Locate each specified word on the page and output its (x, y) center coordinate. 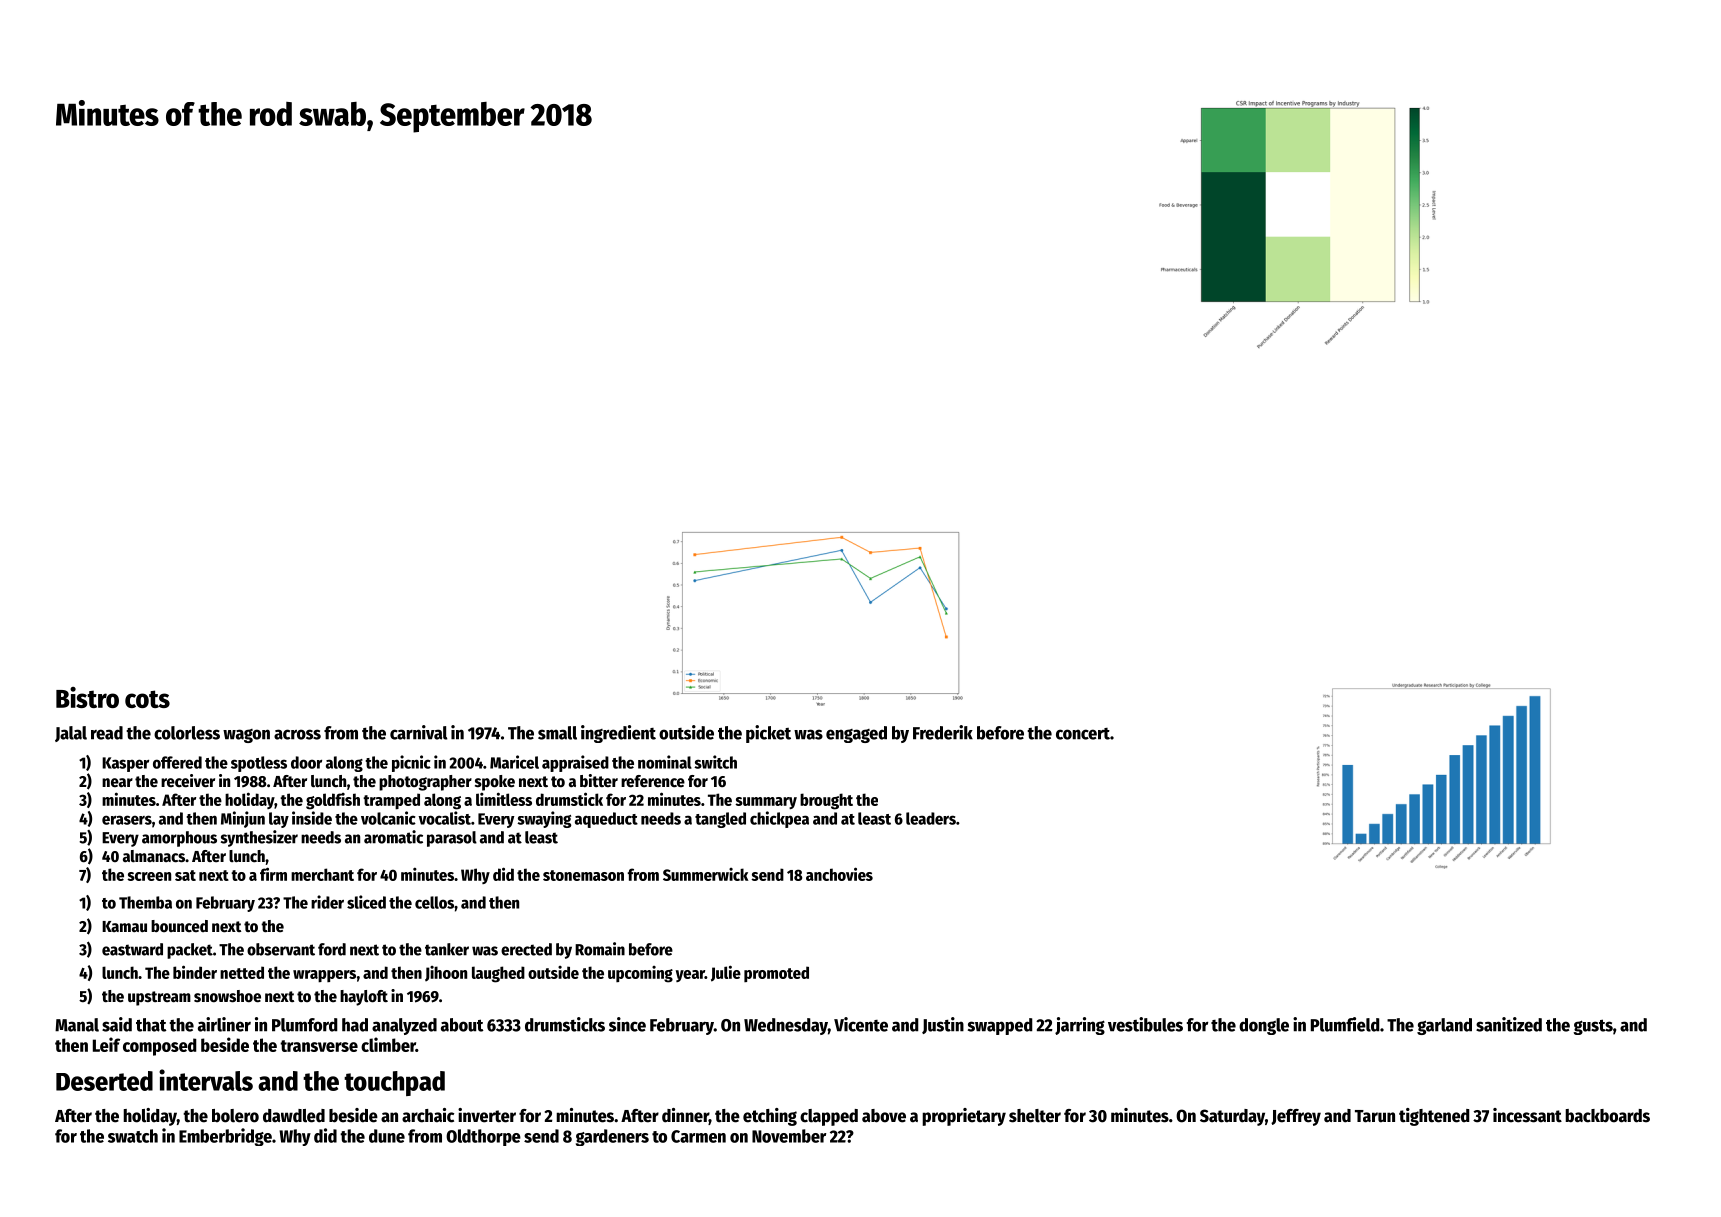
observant (281, 949)
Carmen (698, 1136)
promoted (776, 974)
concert (1083, 734)
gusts (1593, 1027)
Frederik (943, 732)
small (557, 733)
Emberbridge (225, 1137)
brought (826, 801)
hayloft (364, 998)
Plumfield (1345, 1024)
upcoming (640, 974)
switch (715, 762)
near (117, 782)
